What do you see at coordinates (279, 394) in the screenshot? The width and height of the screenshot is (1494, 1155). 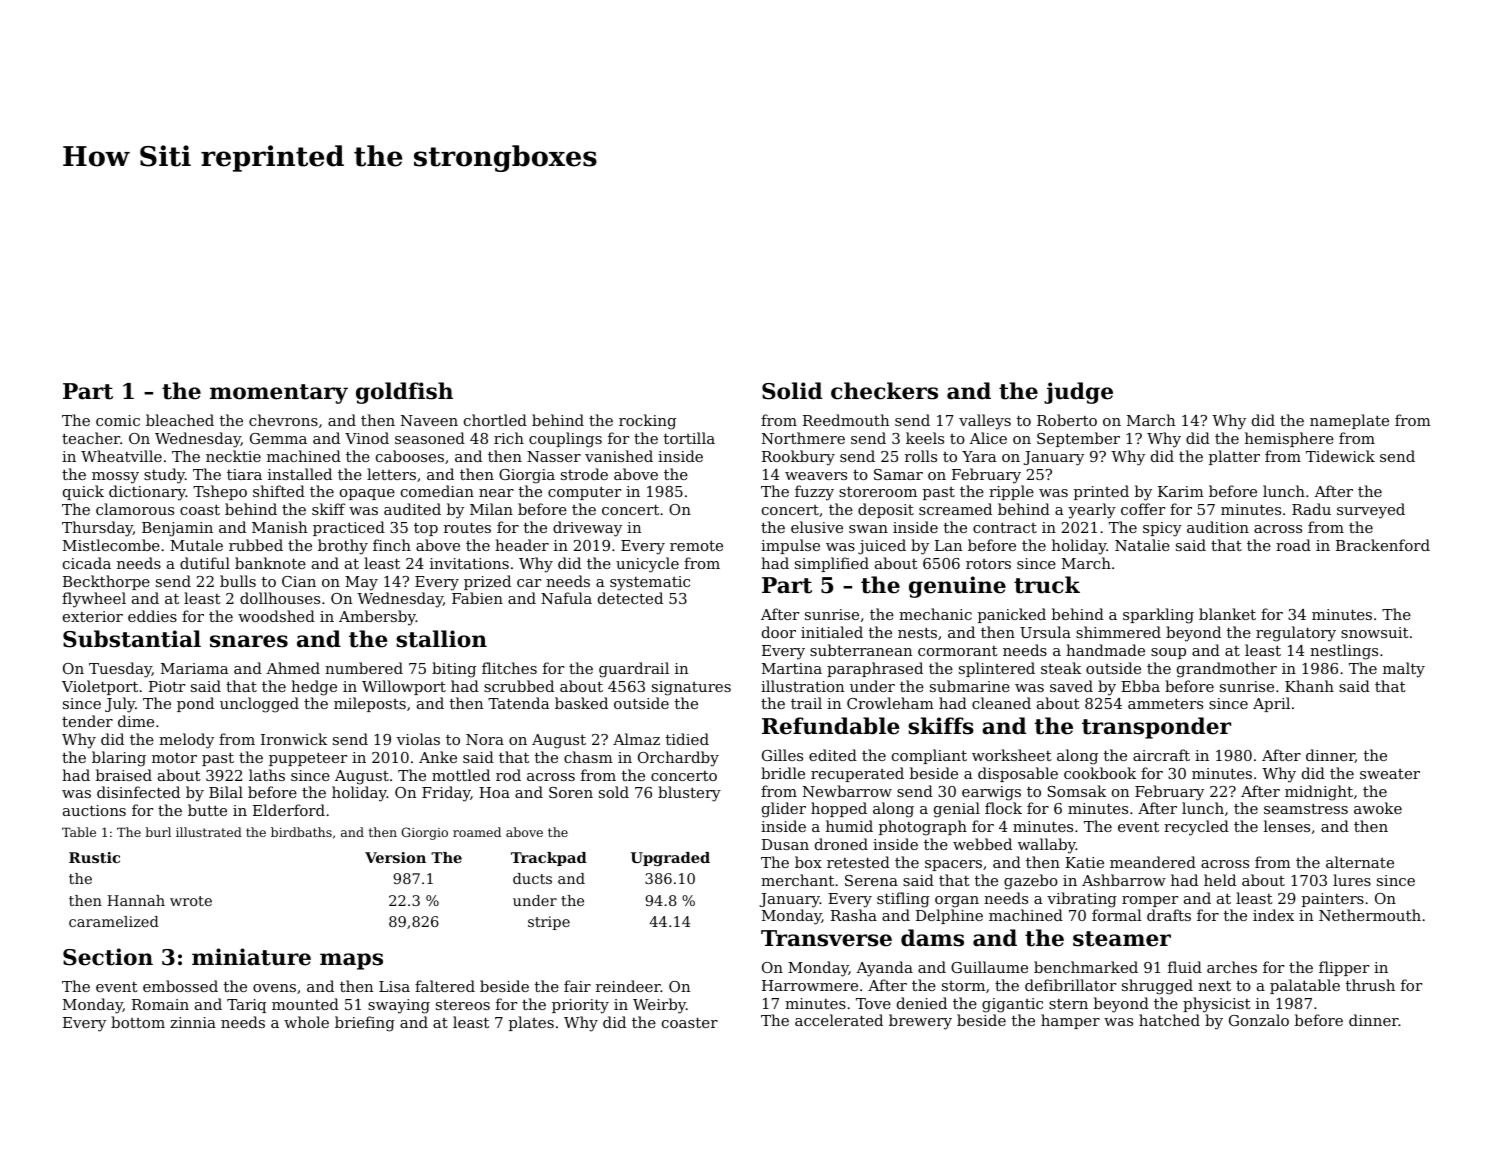 I see `momentary` at bounding box center [279, 394].
